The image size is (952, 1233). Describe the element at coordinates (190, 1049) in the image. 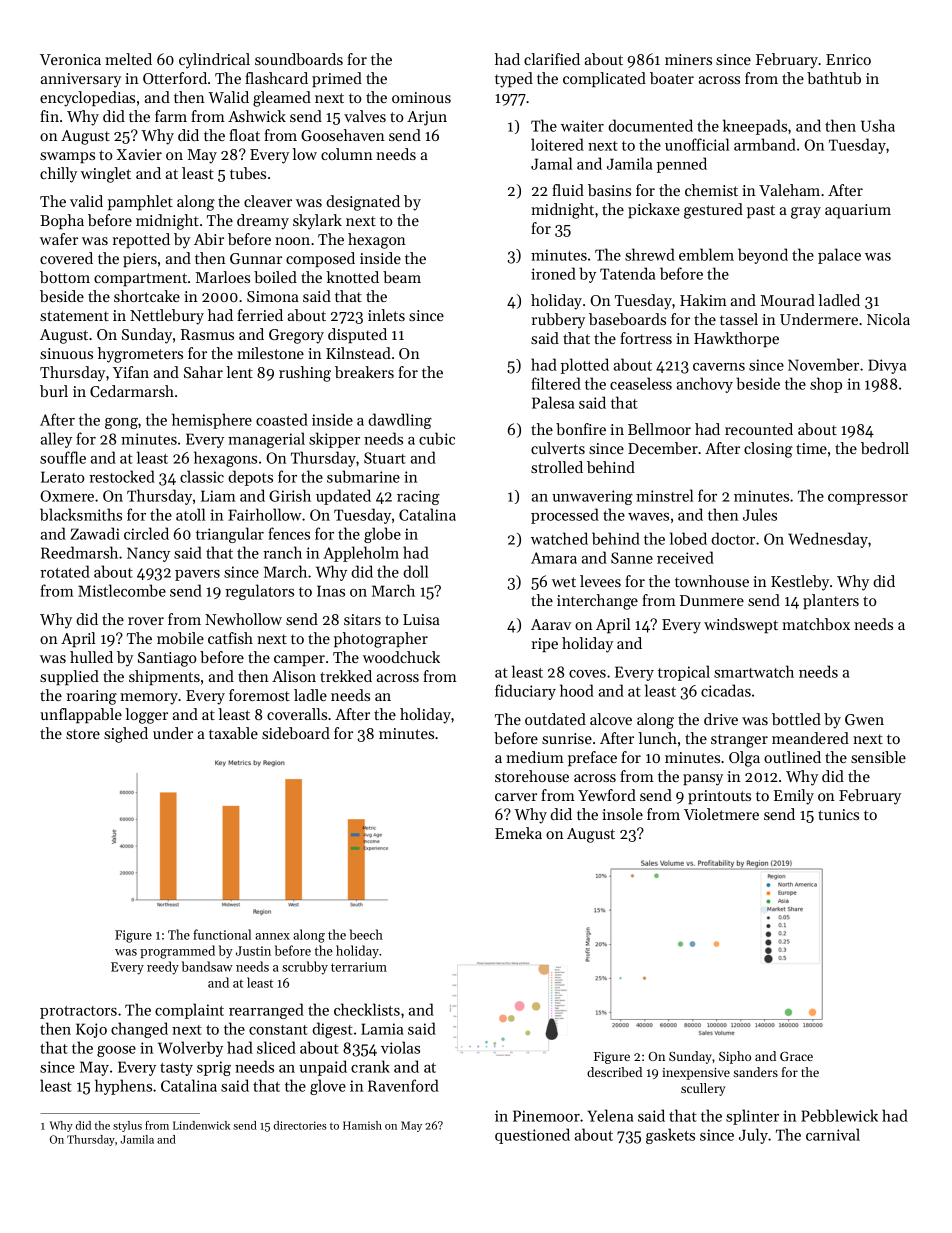

I see `Wolverby` at that location.
